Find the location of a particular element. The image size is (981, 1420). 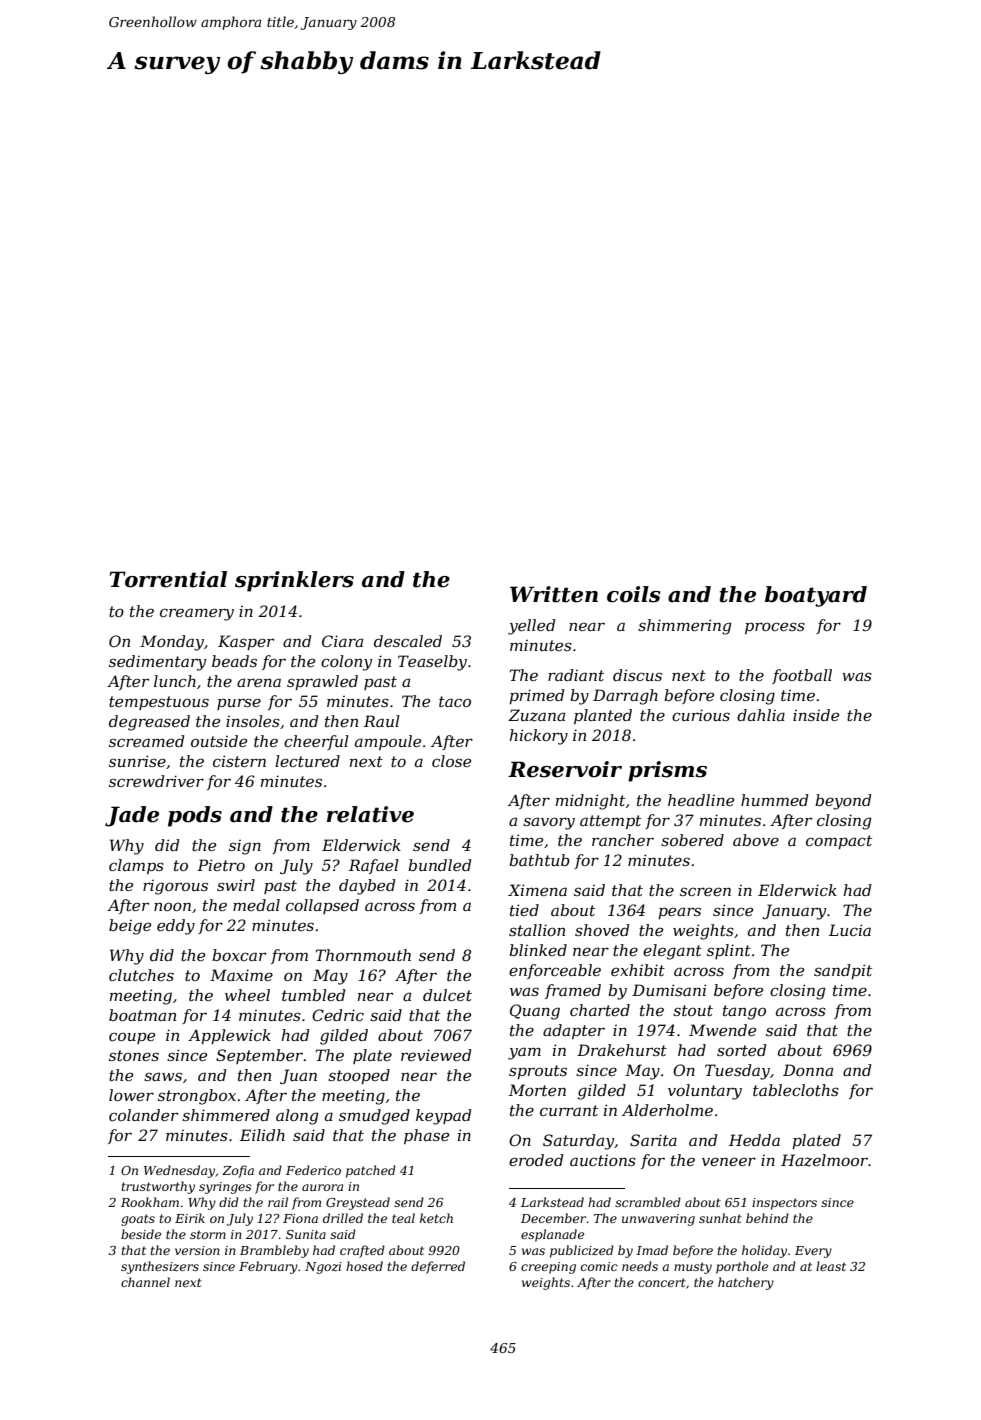

outside is located at coordinates (219, 741).
